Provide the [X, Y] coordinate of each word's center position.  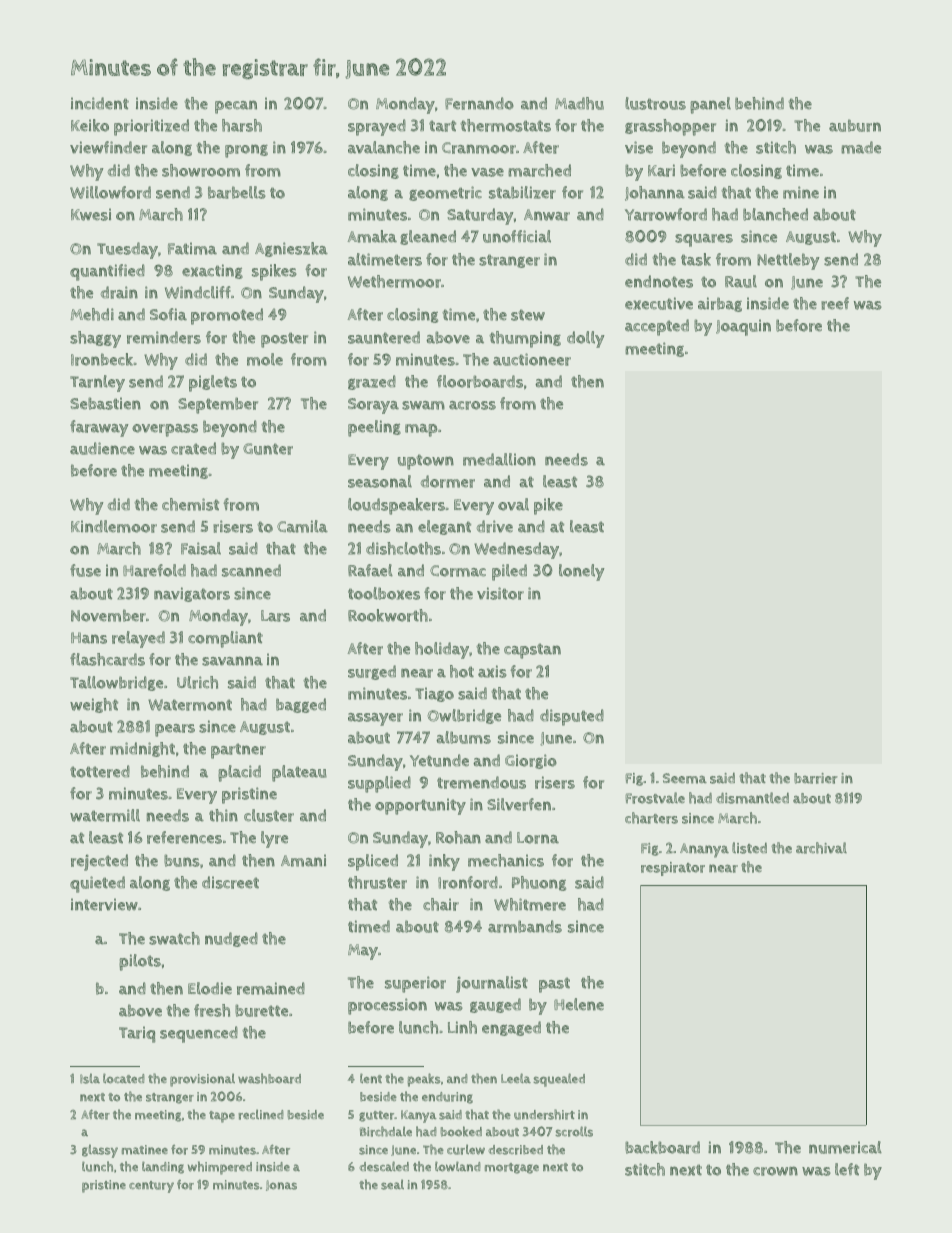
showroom [201, 170]
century [151, 1187]
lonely [582, 572]
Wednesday [516, 550]
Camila [302, 526]
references [184, 837]
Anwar [547, 215]
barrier [816, 778]
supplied [379, 784]
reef [835, 303]
